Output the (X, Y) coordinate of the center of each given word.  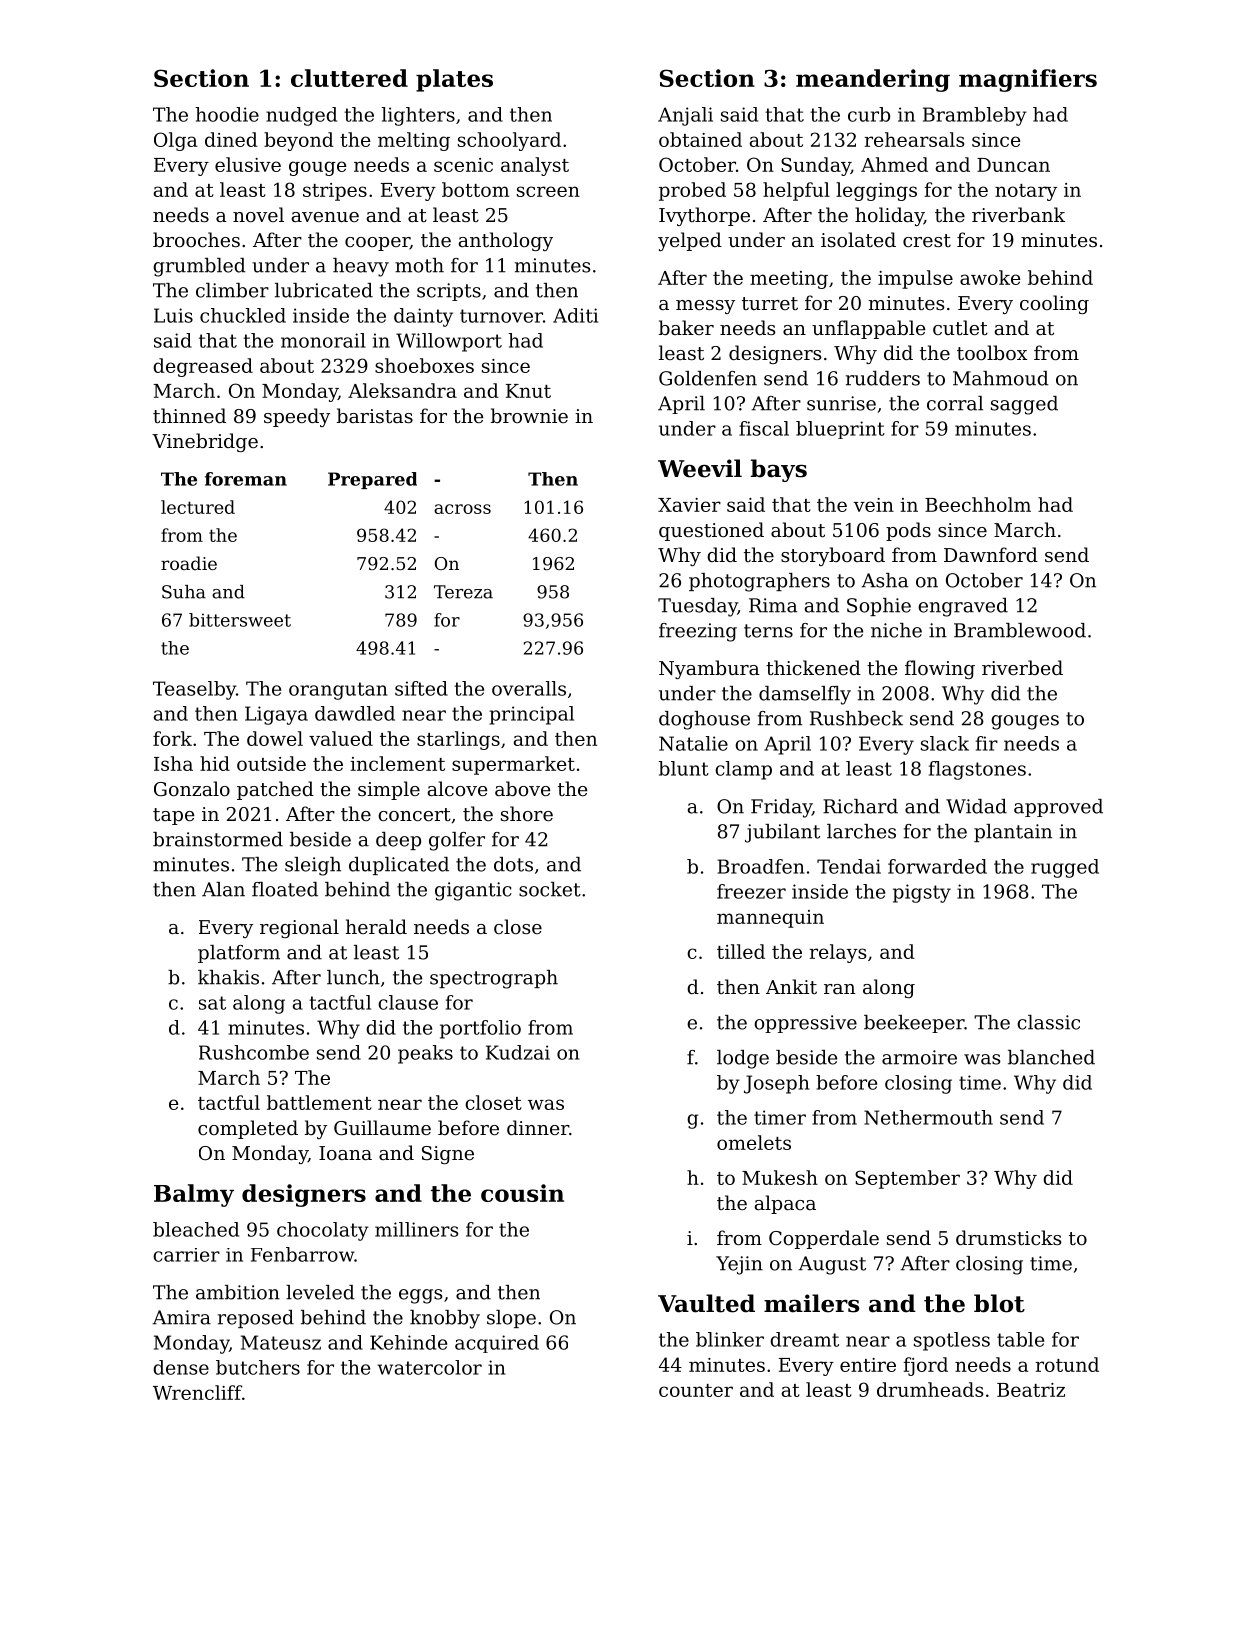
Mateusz (281, 1342)
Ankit (791, 986)
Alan (223, 889)
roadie (189, 563)
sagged (1024, 405)
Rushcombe (254, 1052)
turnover (501, 316)
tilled (741, 951)
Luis (173, 315)
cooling (1054, 304)
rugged (1065, 868)
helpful (796, 191)
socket (550, 889)
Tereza (463, 592)
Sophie (879, 607)
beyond (299, 141)
